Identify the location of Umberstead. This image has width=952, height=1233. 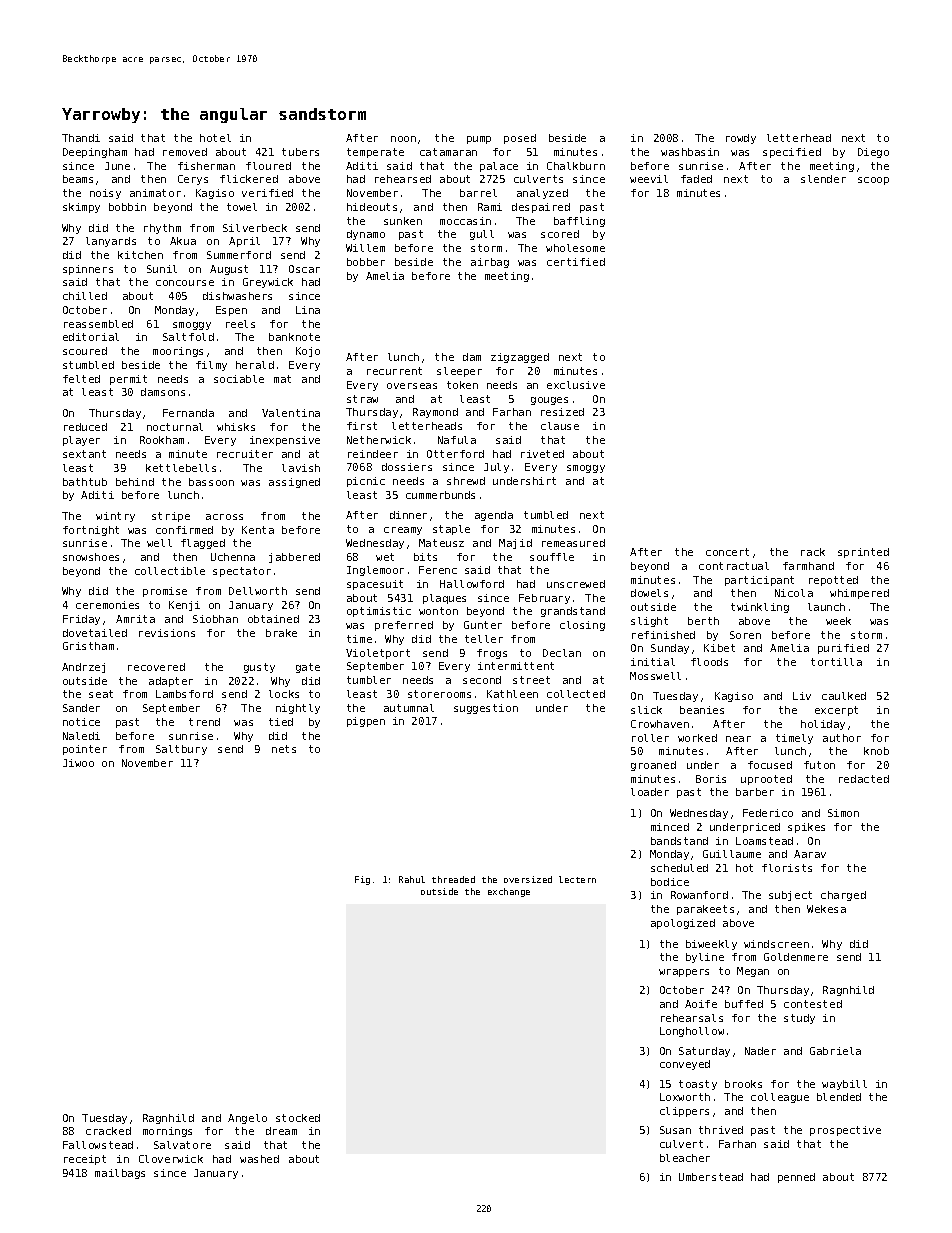
(711, 1177).
